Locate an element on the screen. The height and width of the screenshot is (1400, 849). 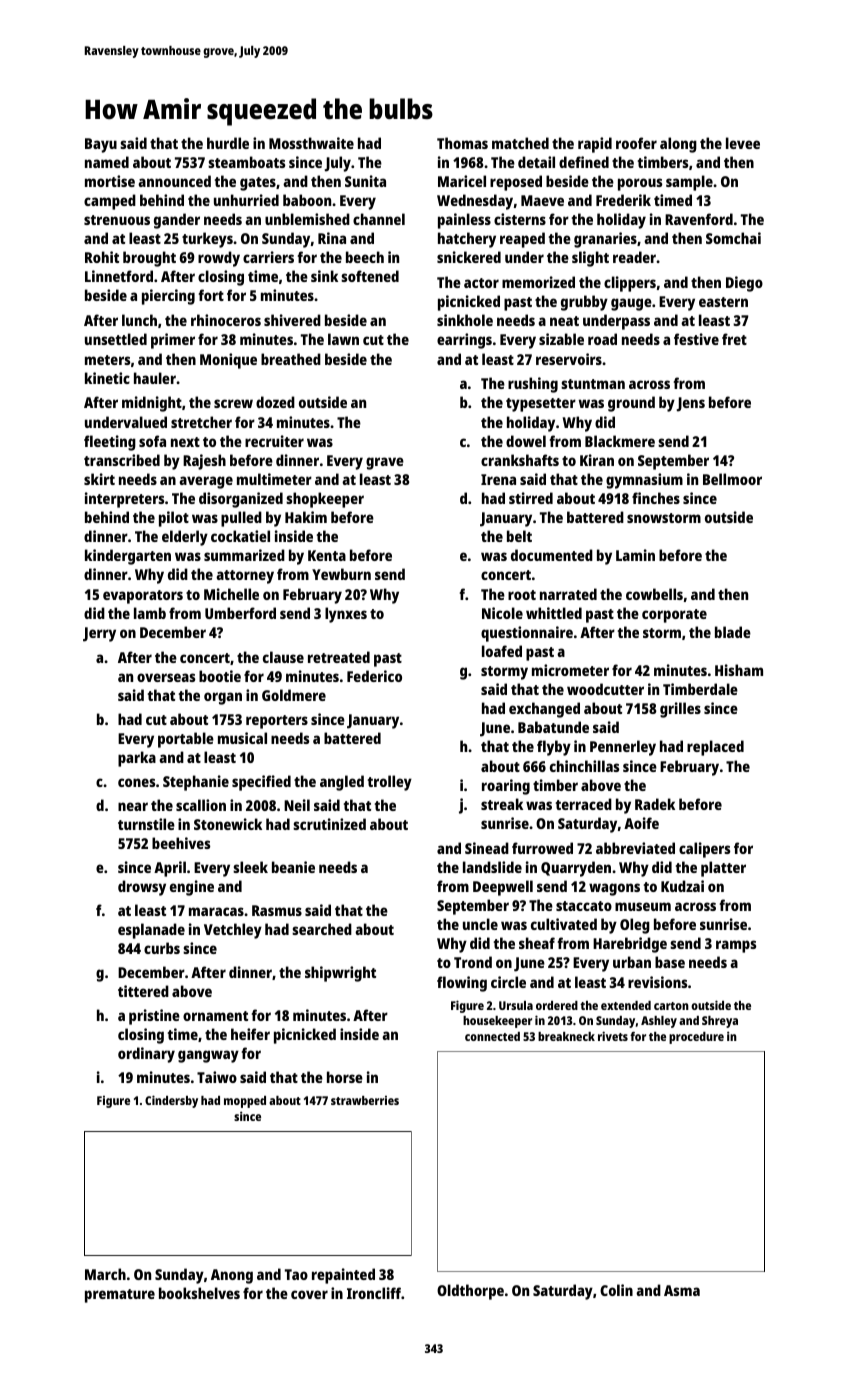
exchanged is located at coordinates (544, 710).
